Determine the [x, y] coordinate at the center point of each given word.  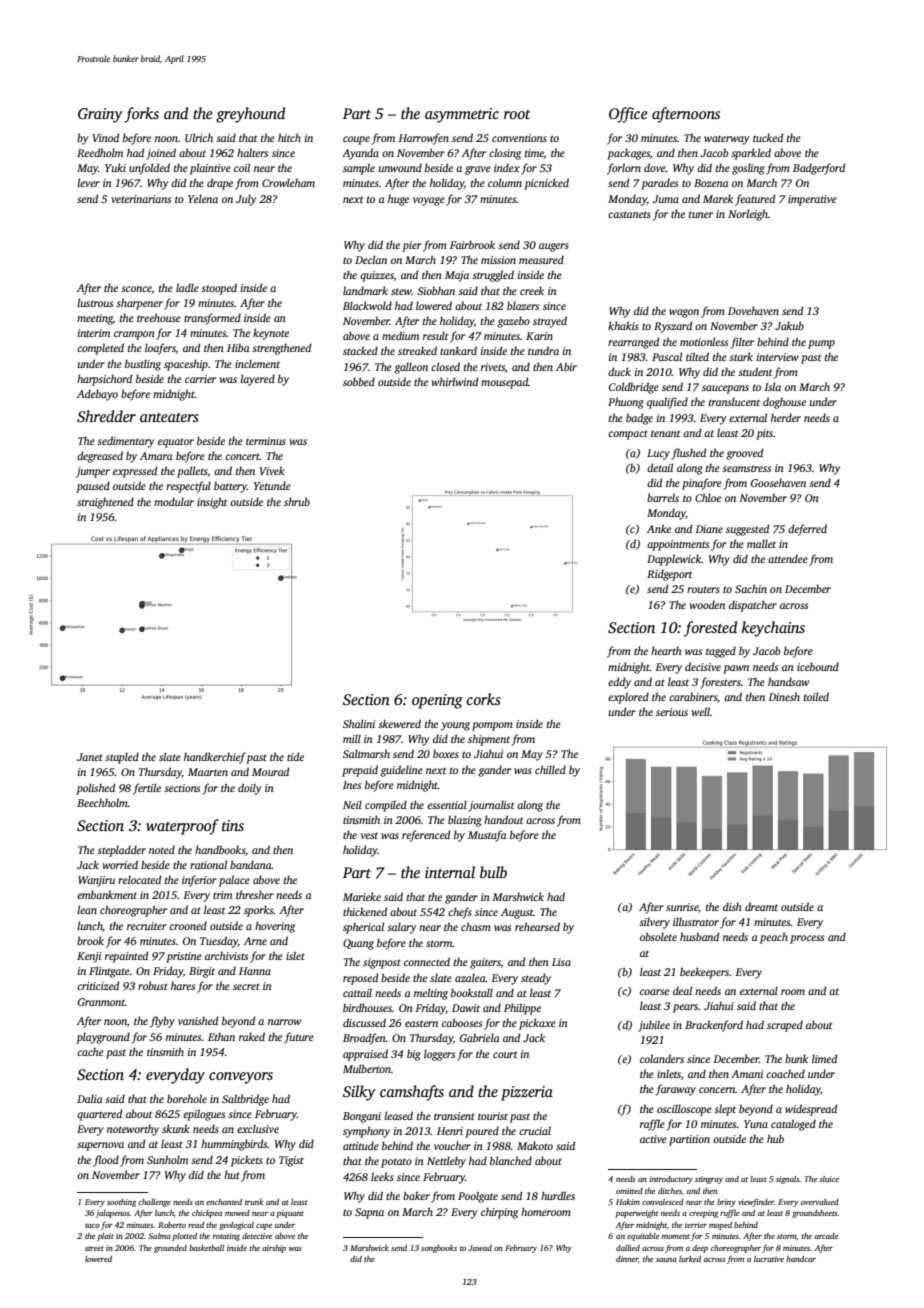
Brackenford [714, 1026]
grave [478, 170]
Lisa [561, 962]
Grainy [100, 115]
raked [252, 1036]
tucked [768, 137]
